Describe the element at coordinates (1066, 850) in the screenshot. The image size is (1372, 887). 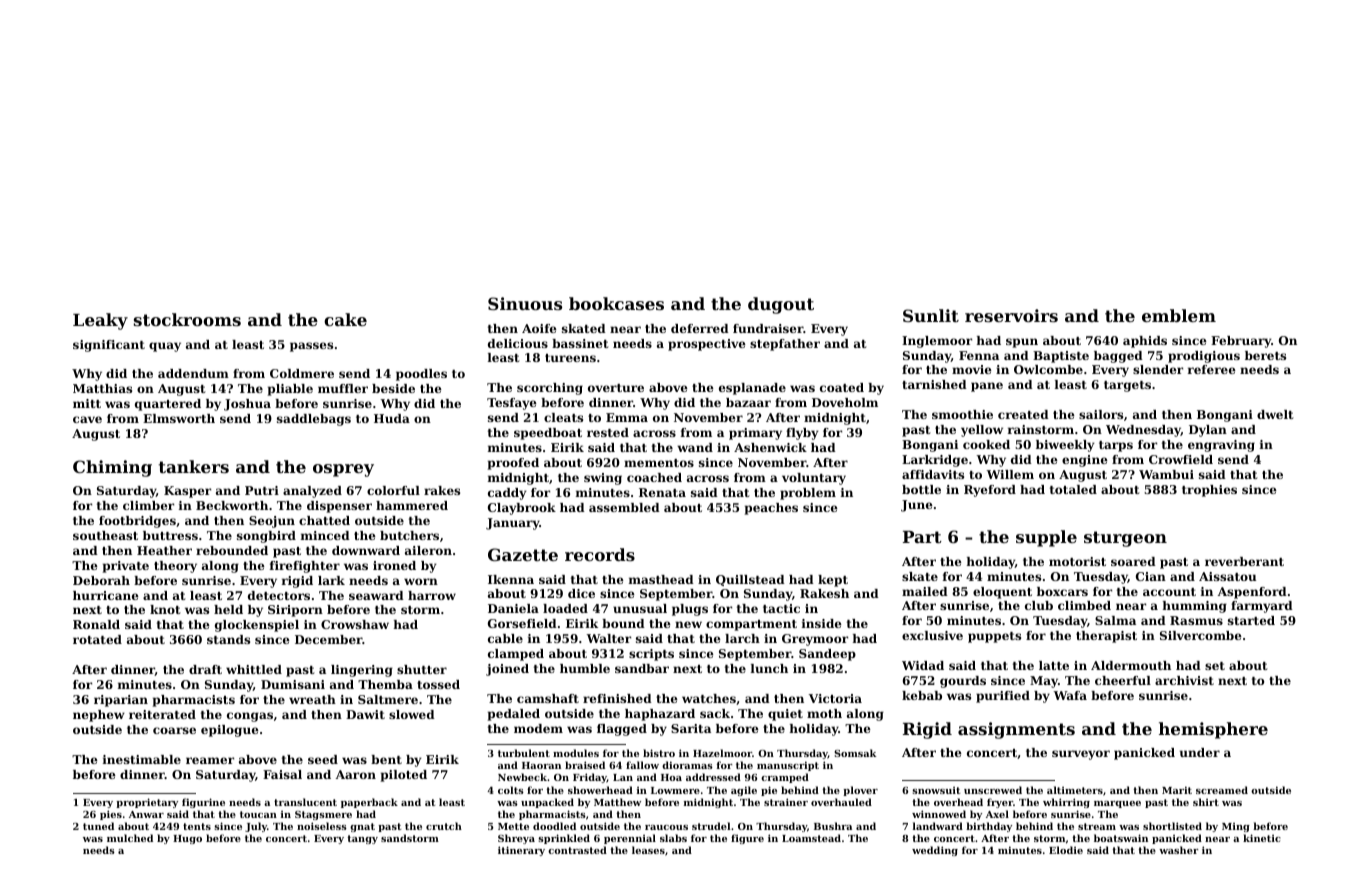
I see `Elodie` at that location.
